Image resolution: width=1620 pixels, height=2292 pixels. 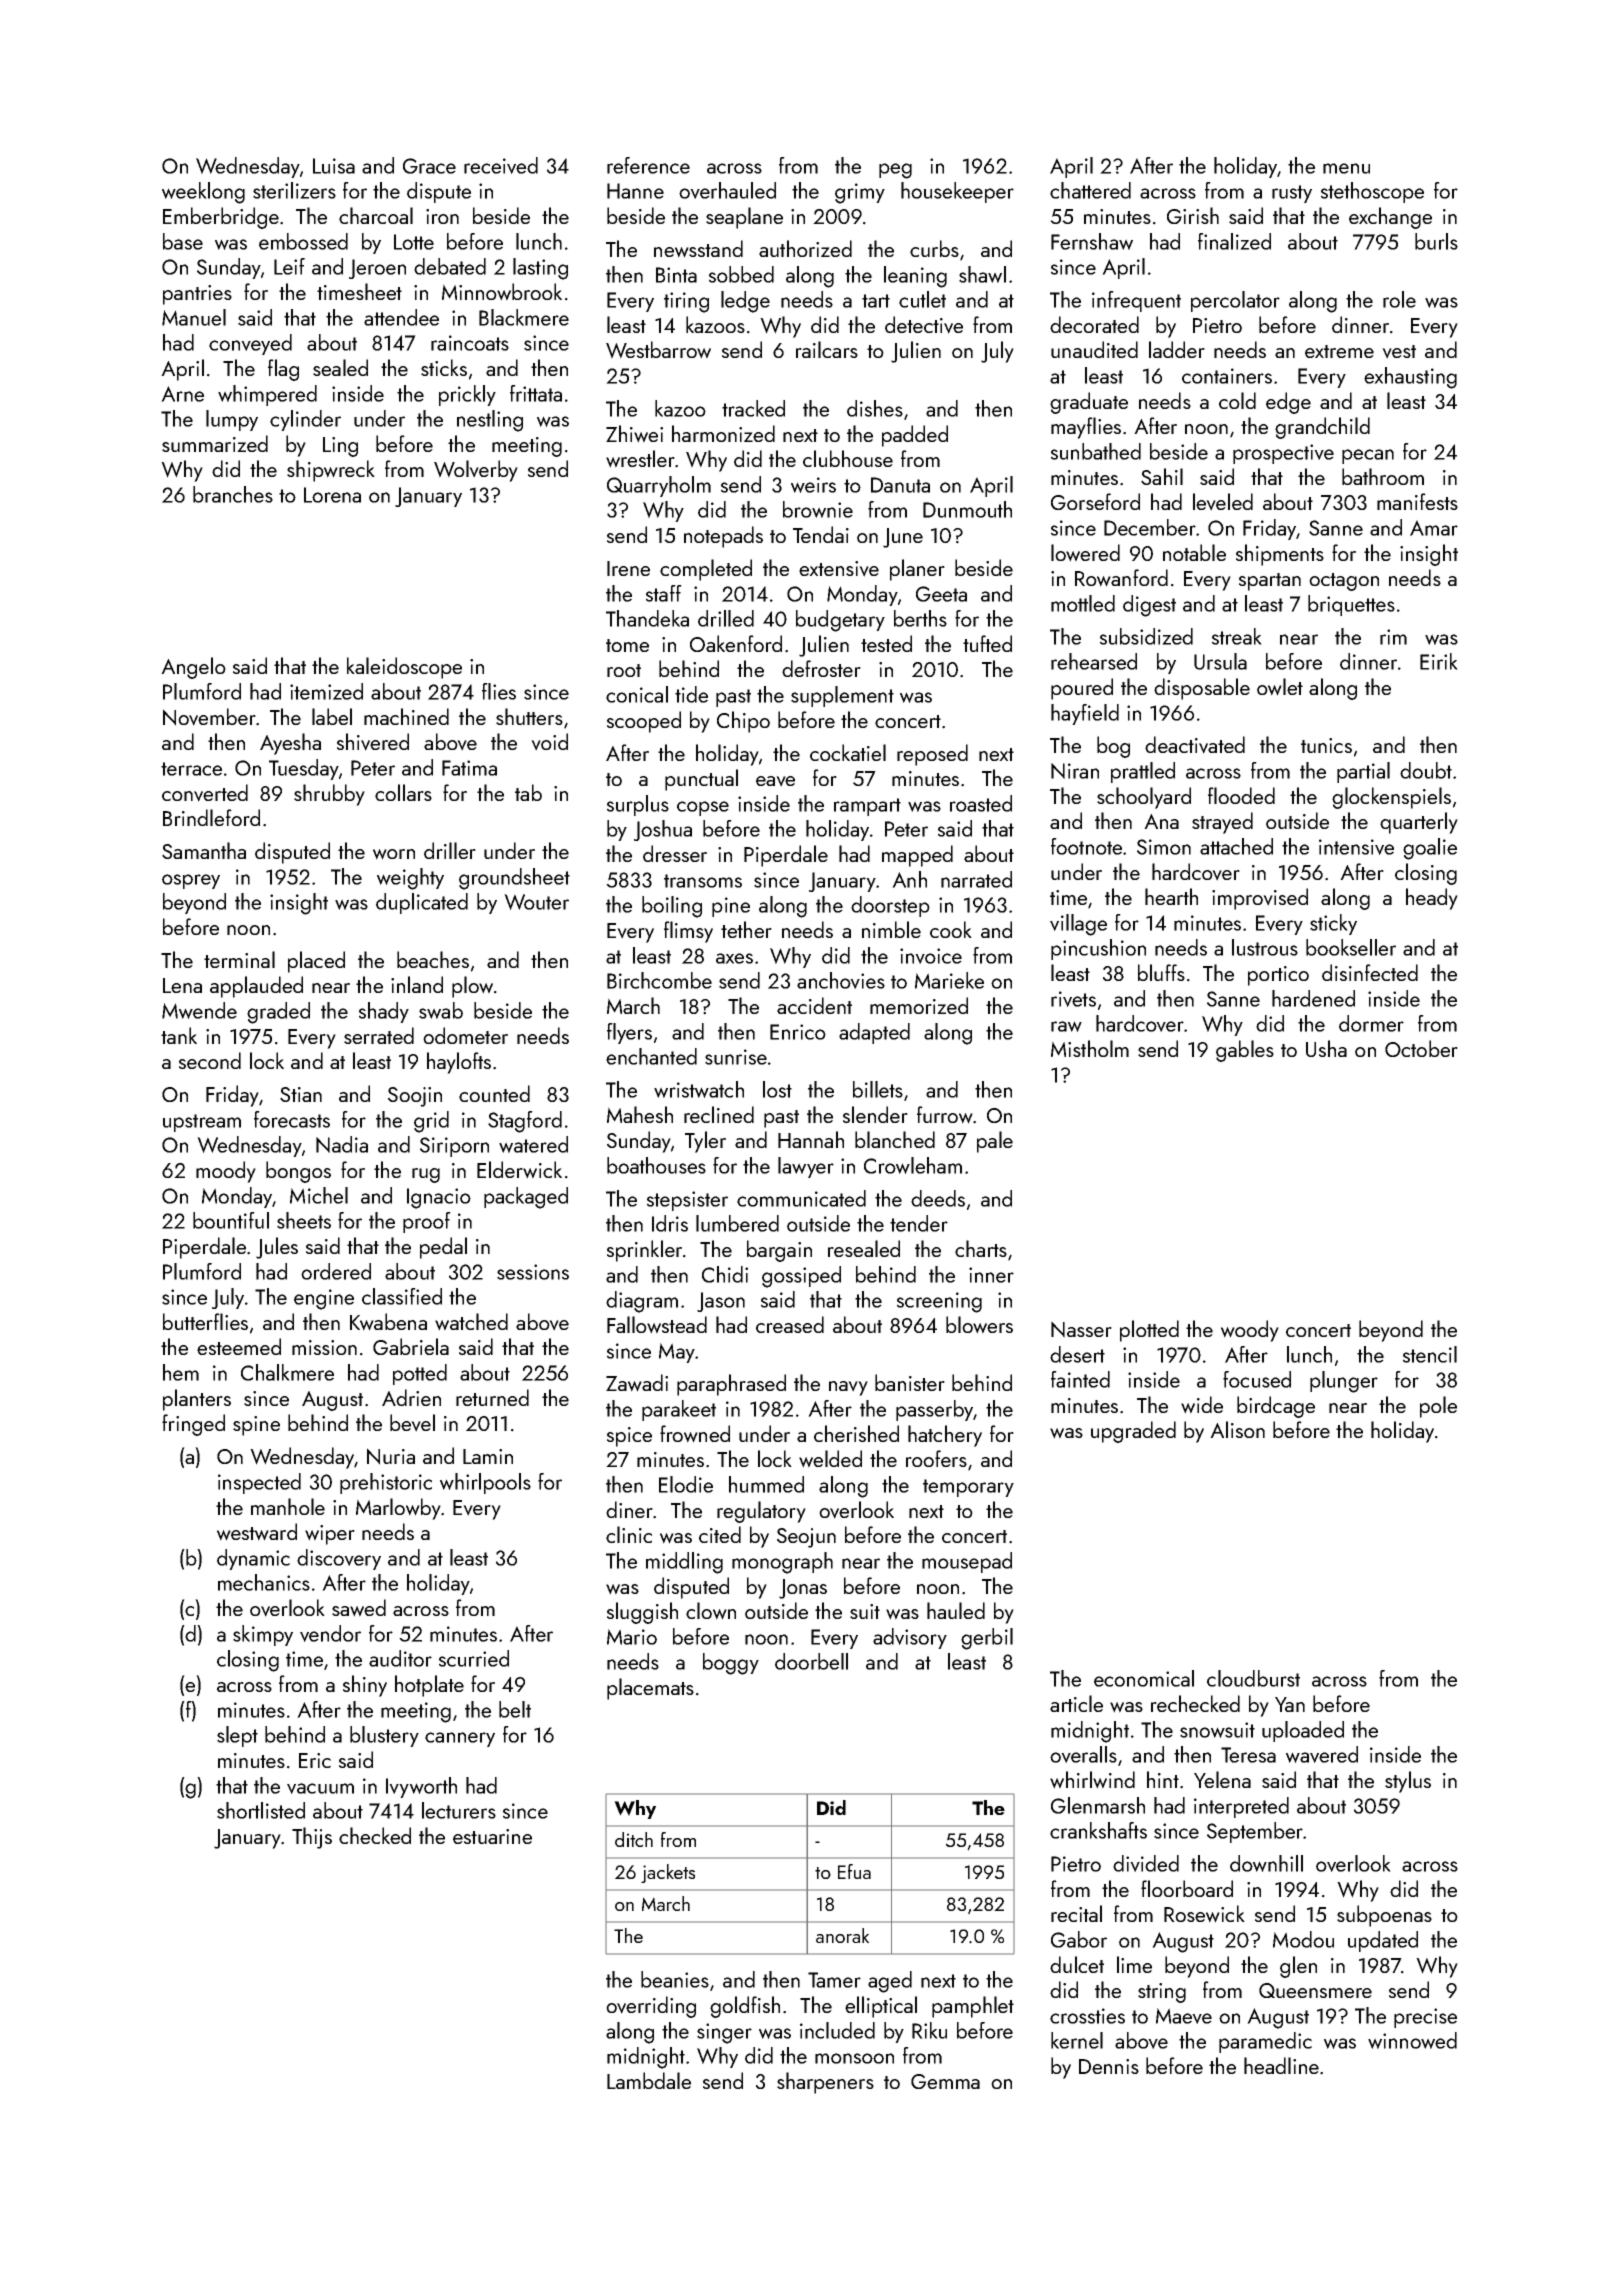 What do you see at coordinates (237, 1736) in the document?
I see `slept` at bounding box center [237, 1736].
